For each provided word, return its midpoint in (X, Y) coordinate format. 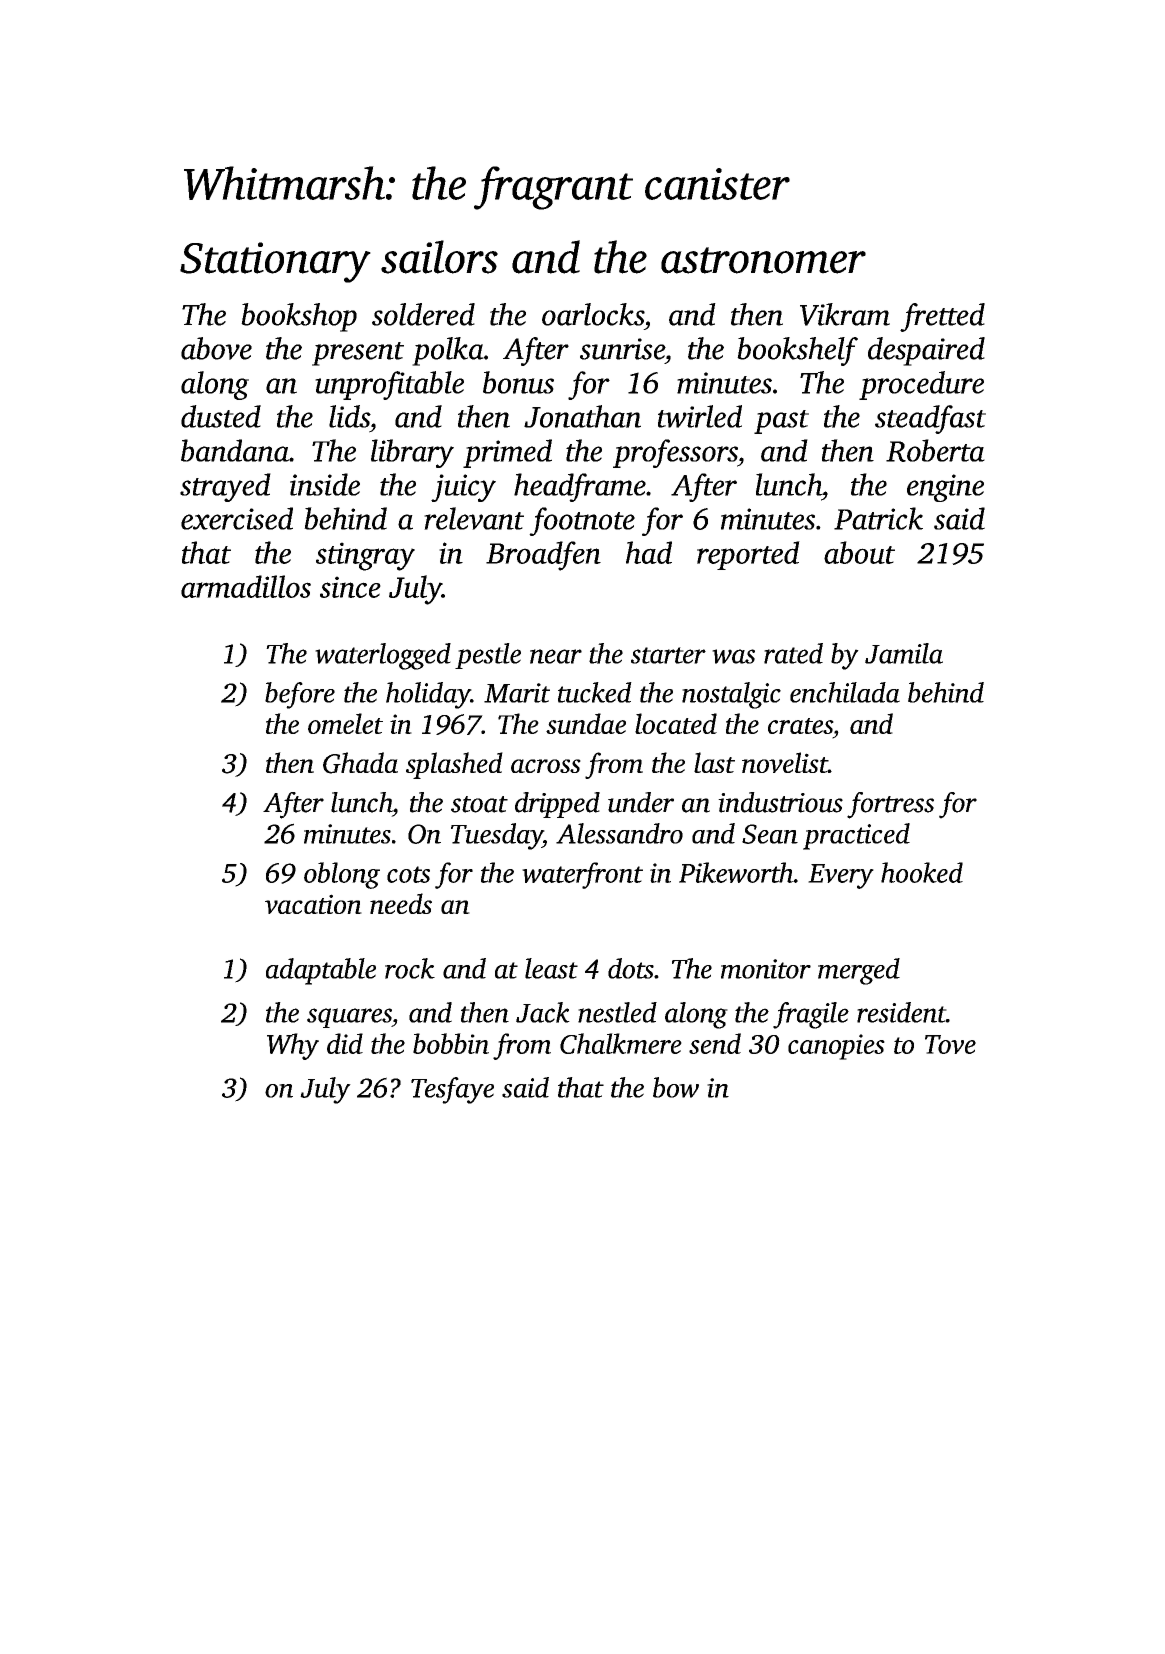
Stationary (275, 262)
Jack (543, 1012)
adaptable (321, 971)
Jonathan (582, 416)
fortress (890, 805)
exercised (237, 518)
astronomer (763, 260)
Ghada (360, 763)
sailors (439, 257)
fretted (942, 317)
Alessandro (619, 833)
